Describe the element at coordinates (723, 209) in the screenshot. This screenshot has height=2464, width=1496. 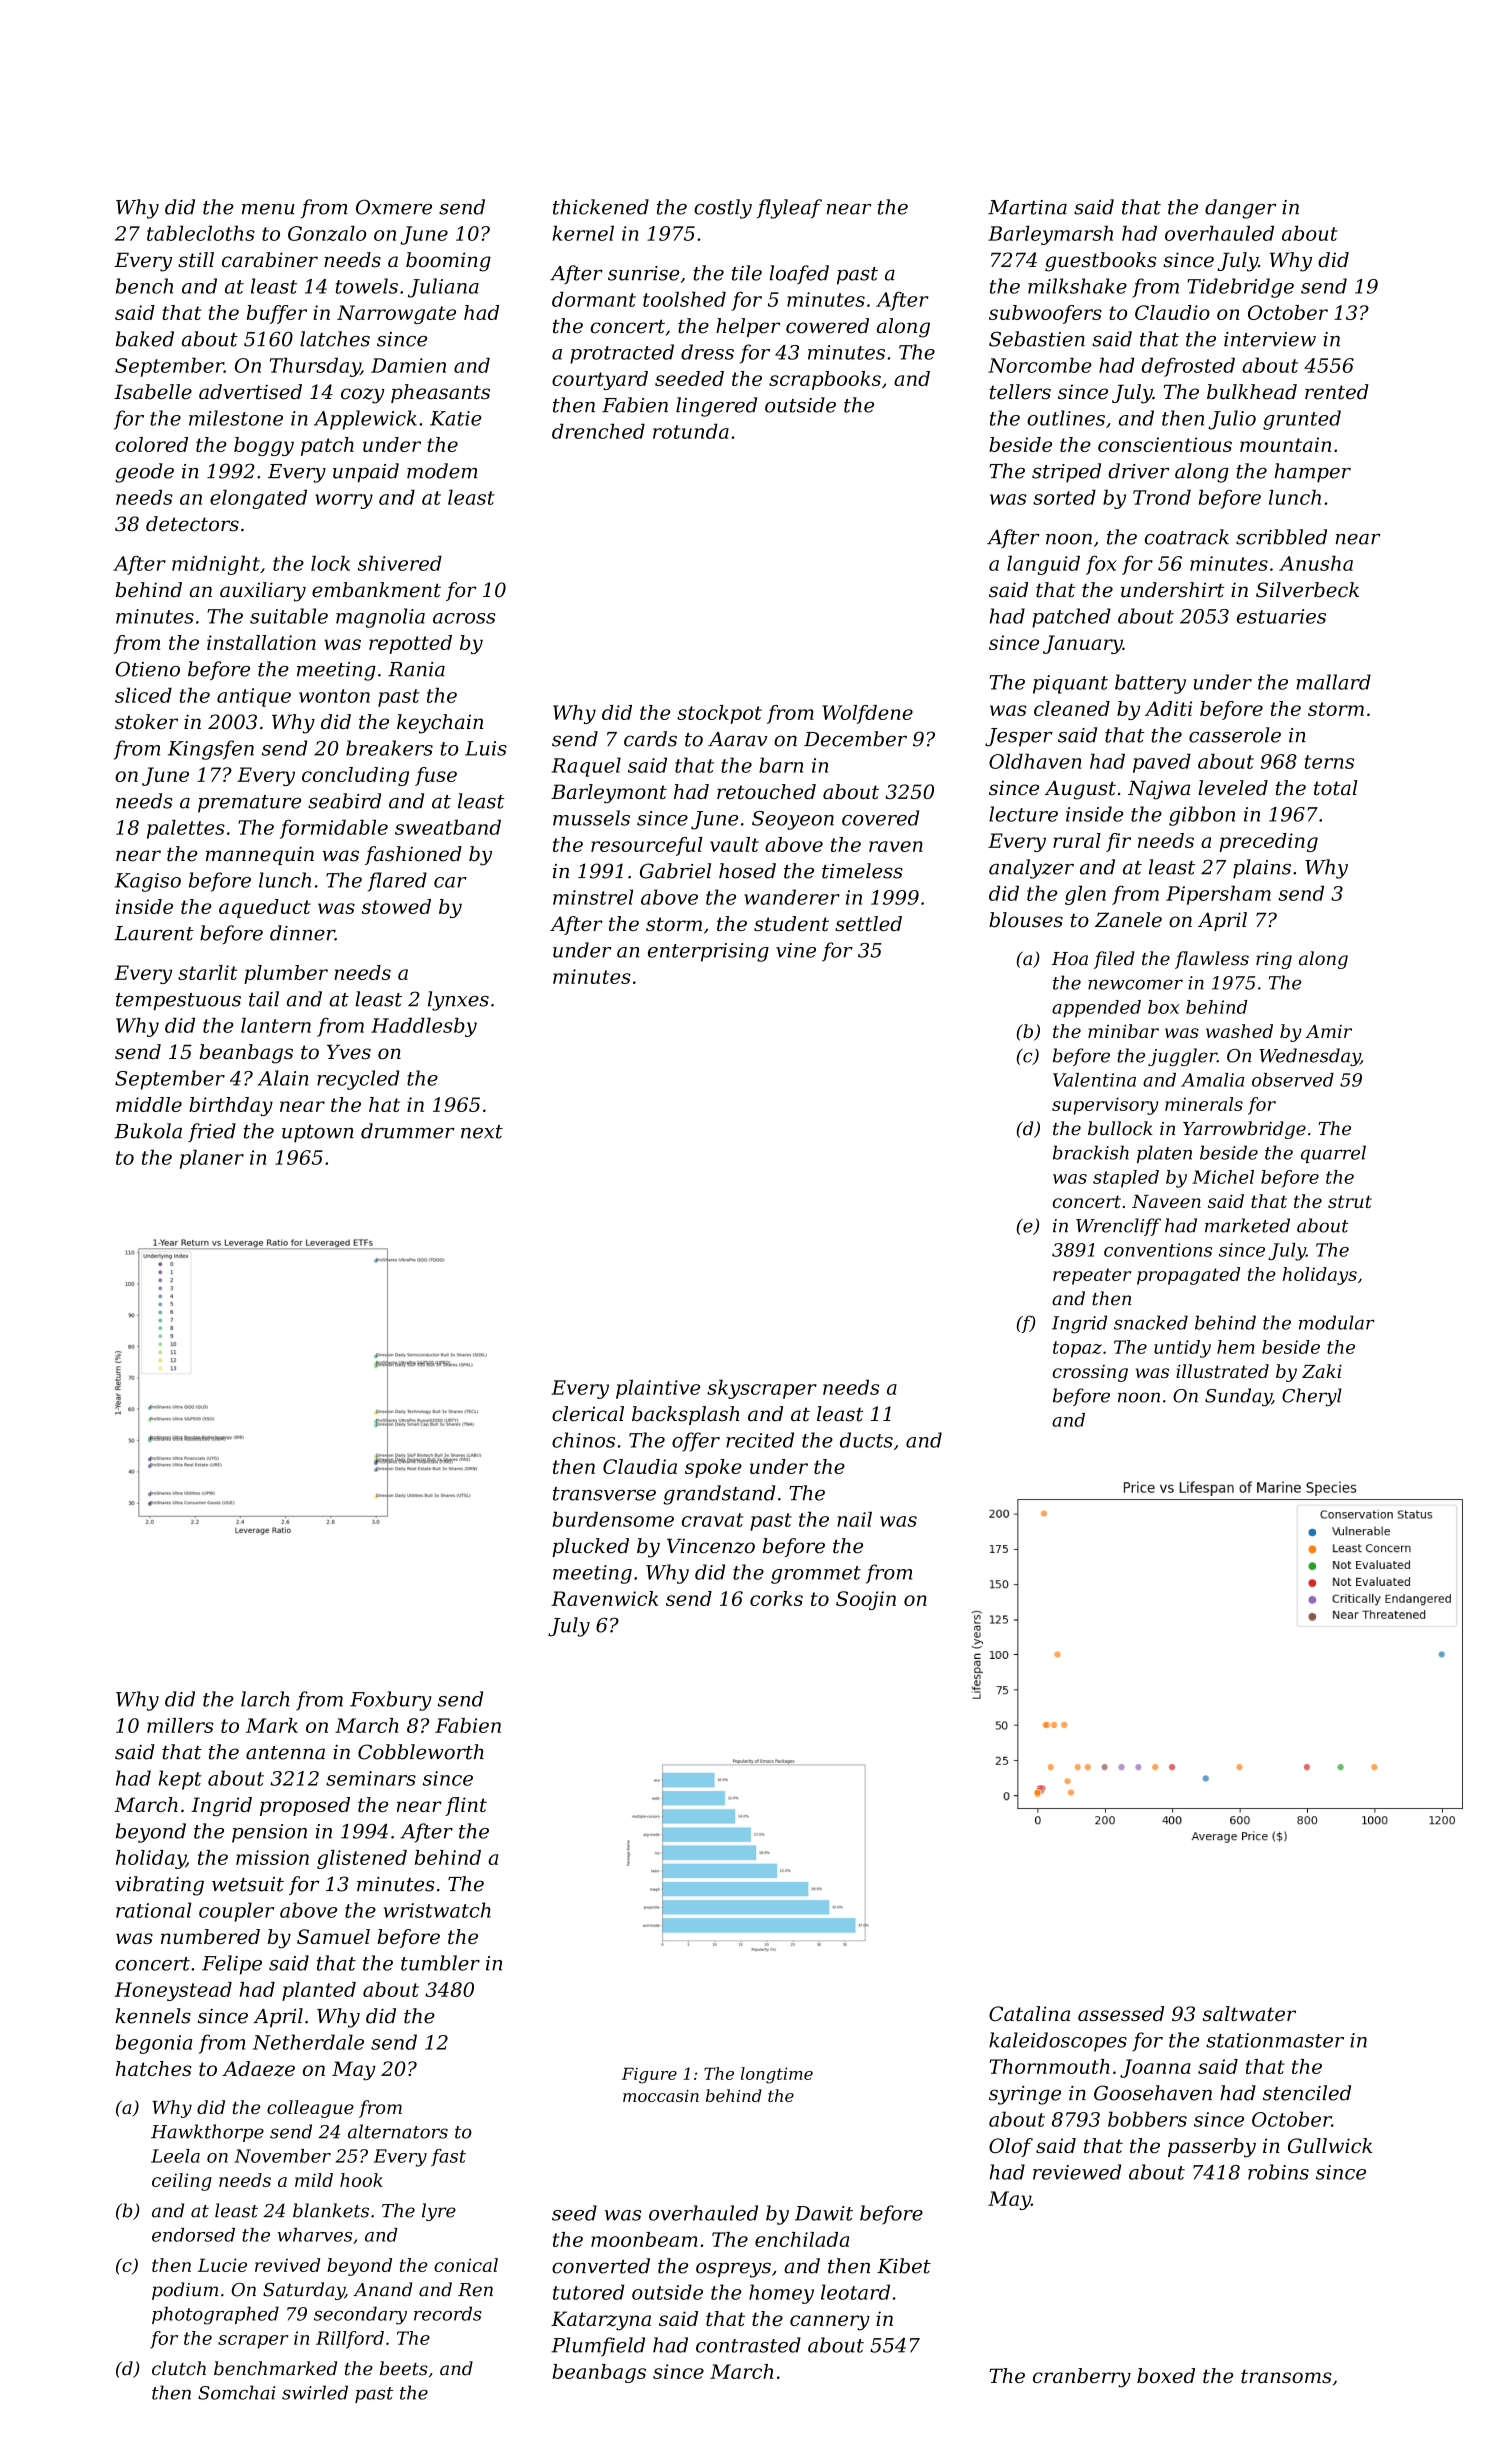
I see `costly` at that location.
